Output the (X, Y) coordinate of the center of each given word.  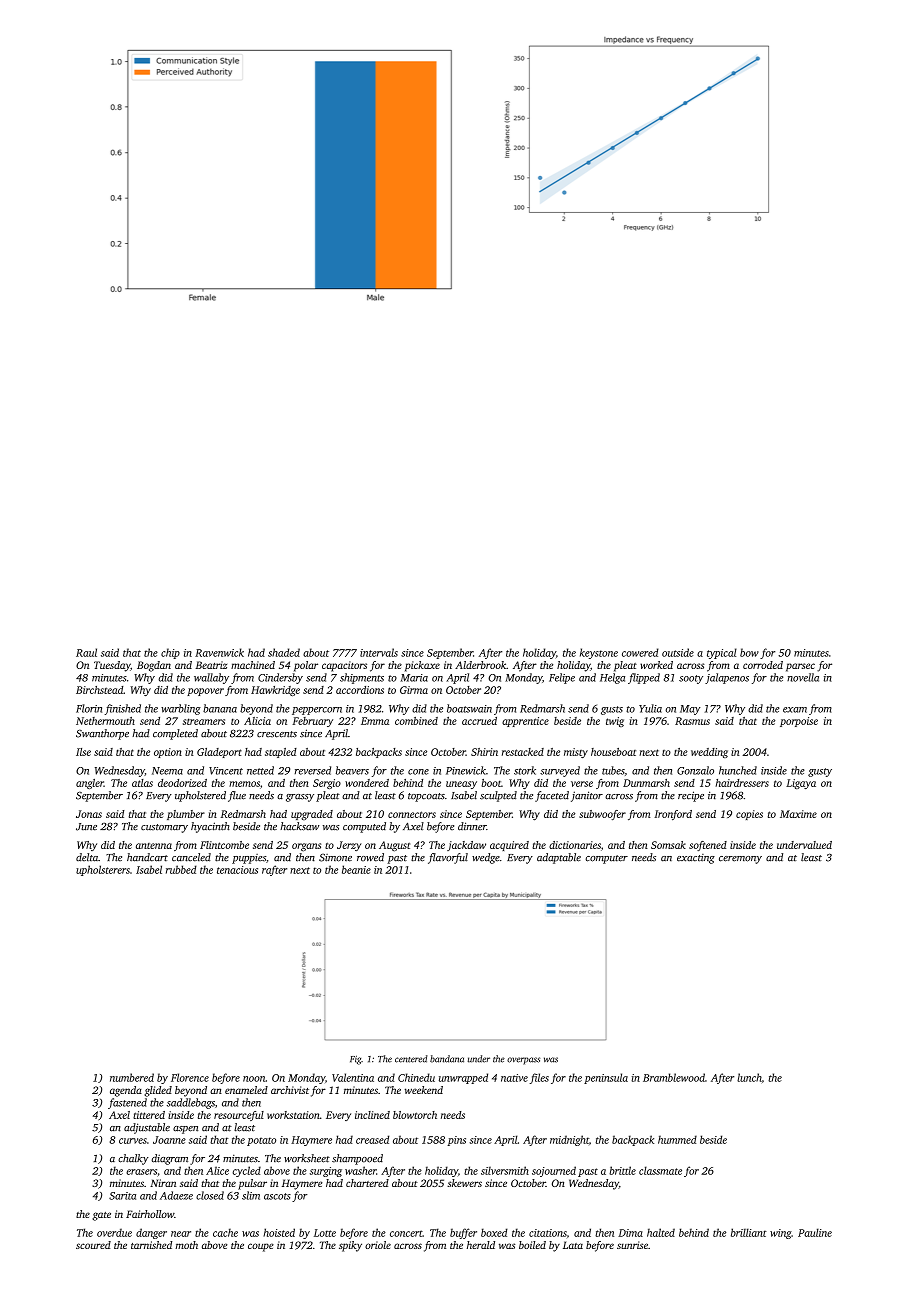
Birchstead (99, 690)
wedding (709, 753)
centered (411, 1059)
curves (133, 1141)
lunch (749, 1077)
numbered (132, 1077)
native (514, 1078)
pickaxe (422, 666)
